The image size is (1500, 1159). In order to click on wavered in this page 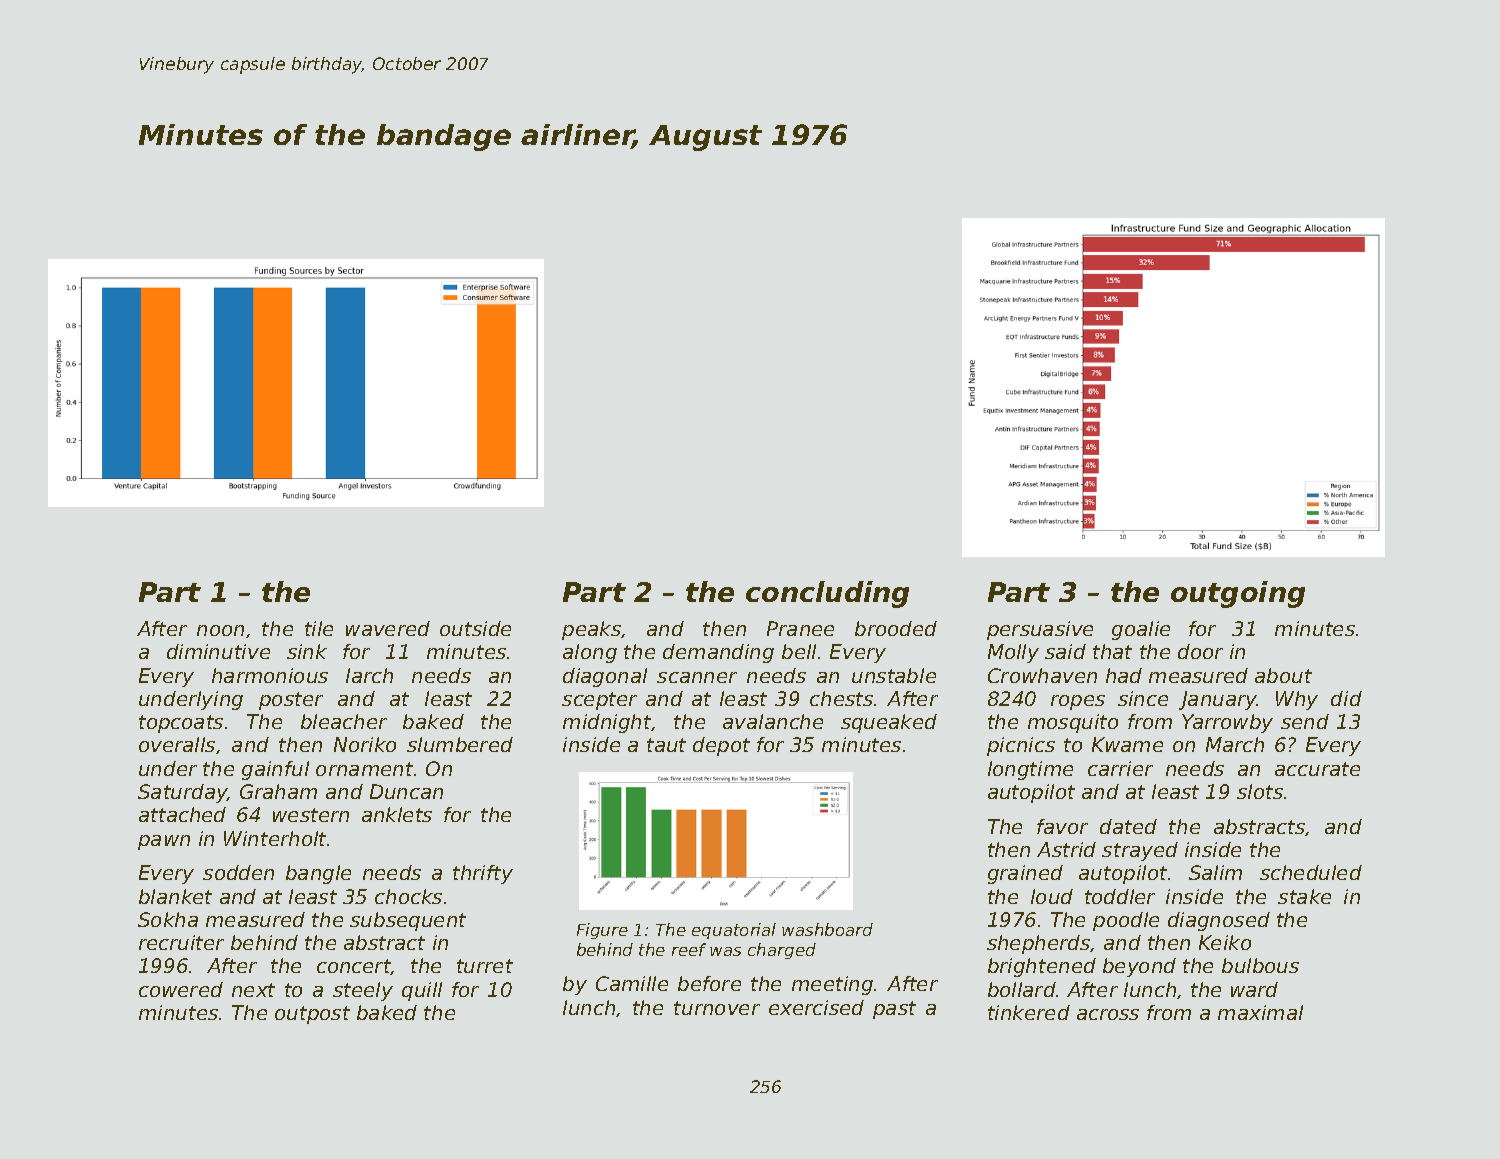, I will do `click(388, 628)`.
